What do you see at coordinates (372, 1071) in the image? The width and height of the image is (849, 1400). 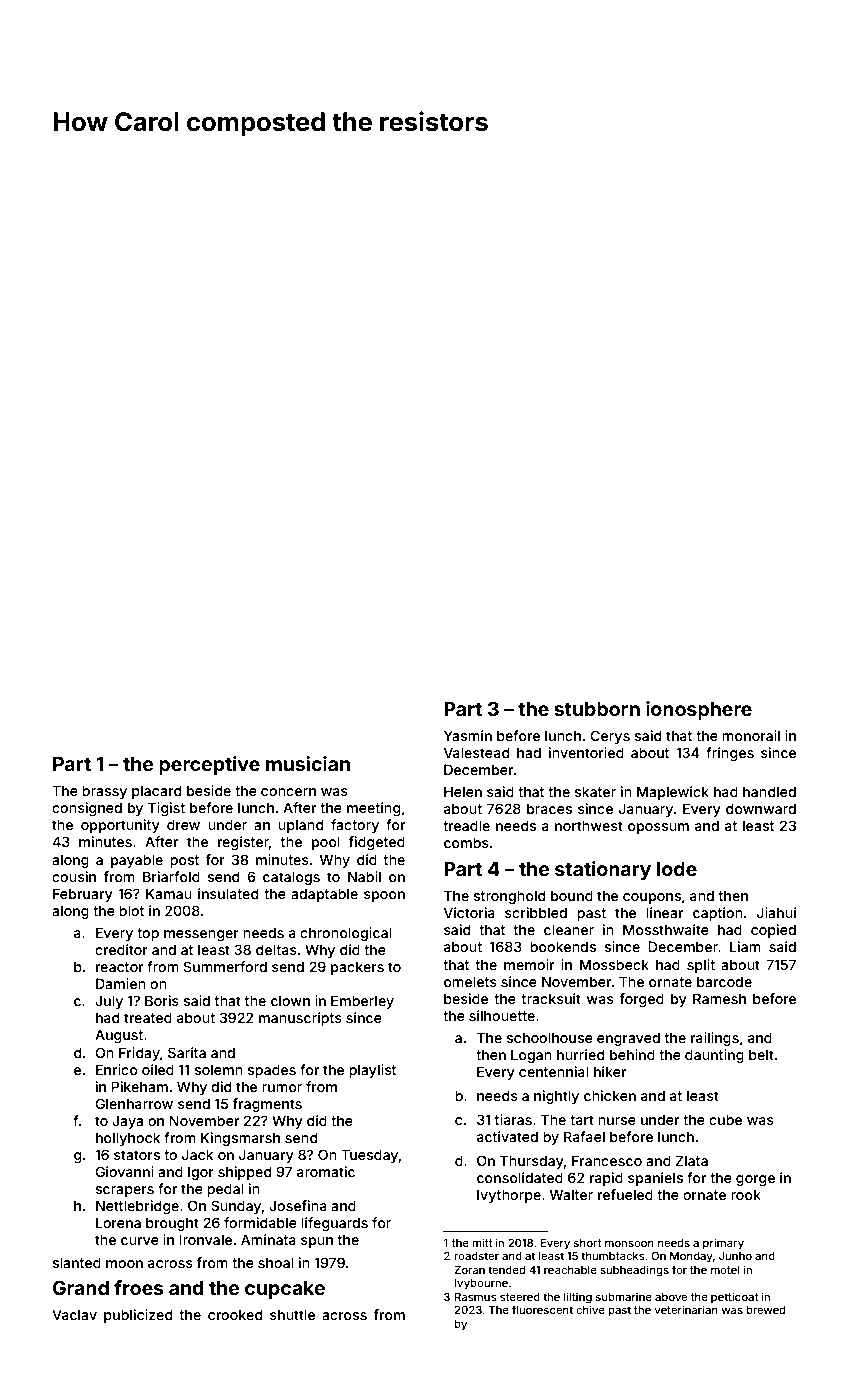 I see `playlist` at bounding box center [372, 1071].
